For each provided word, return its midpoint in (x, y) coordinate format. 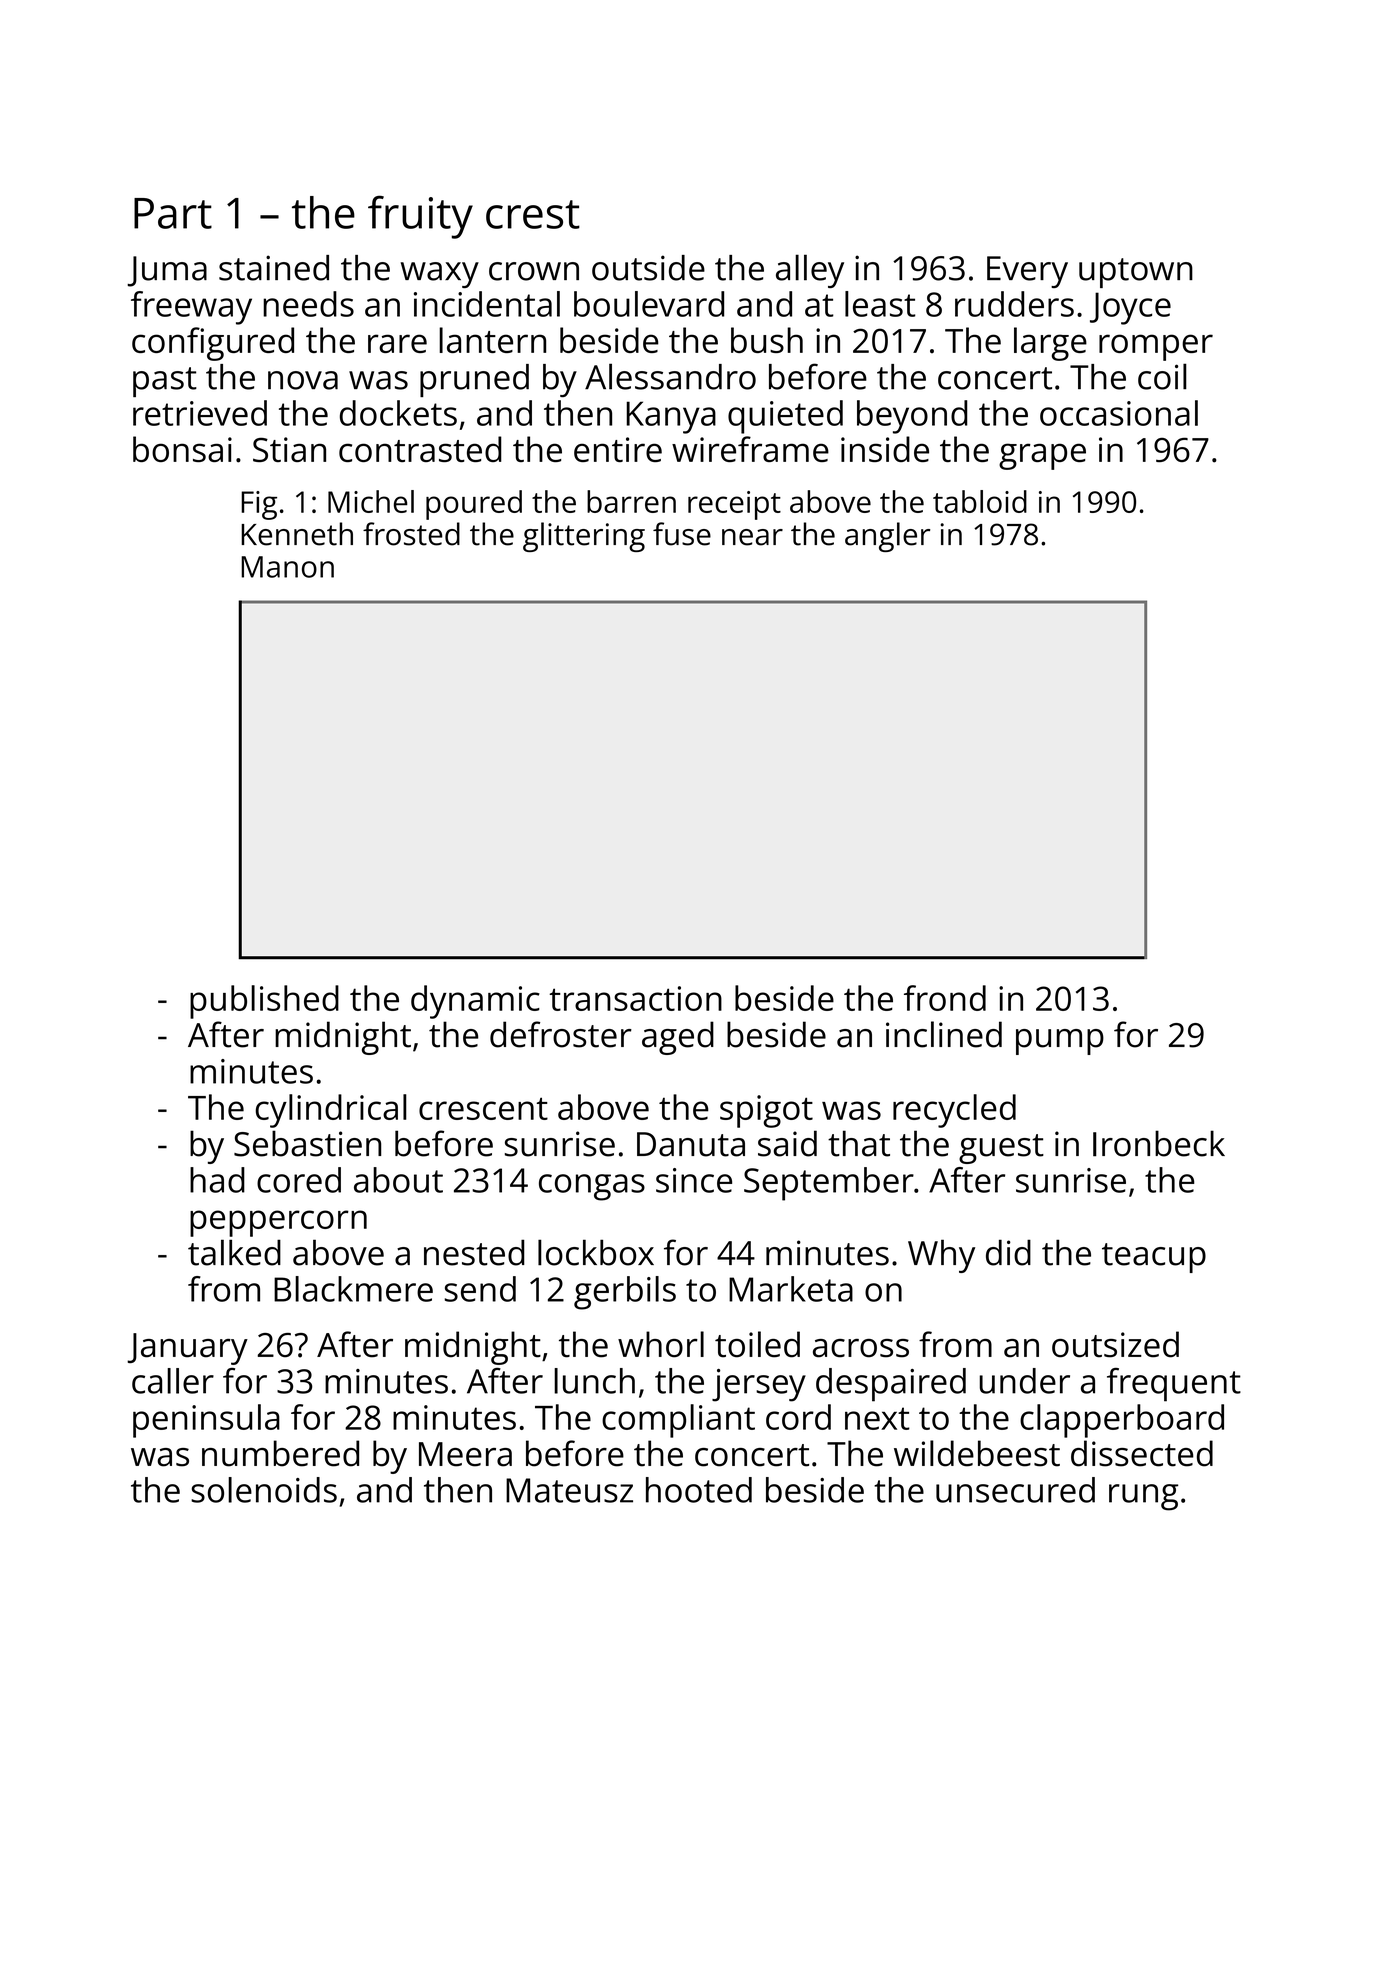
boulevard (649, 304)
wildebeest (977, 1453)
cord (798, 1417)
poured (474, 505)
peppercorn (278, 1223)
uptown (1136, 273)
